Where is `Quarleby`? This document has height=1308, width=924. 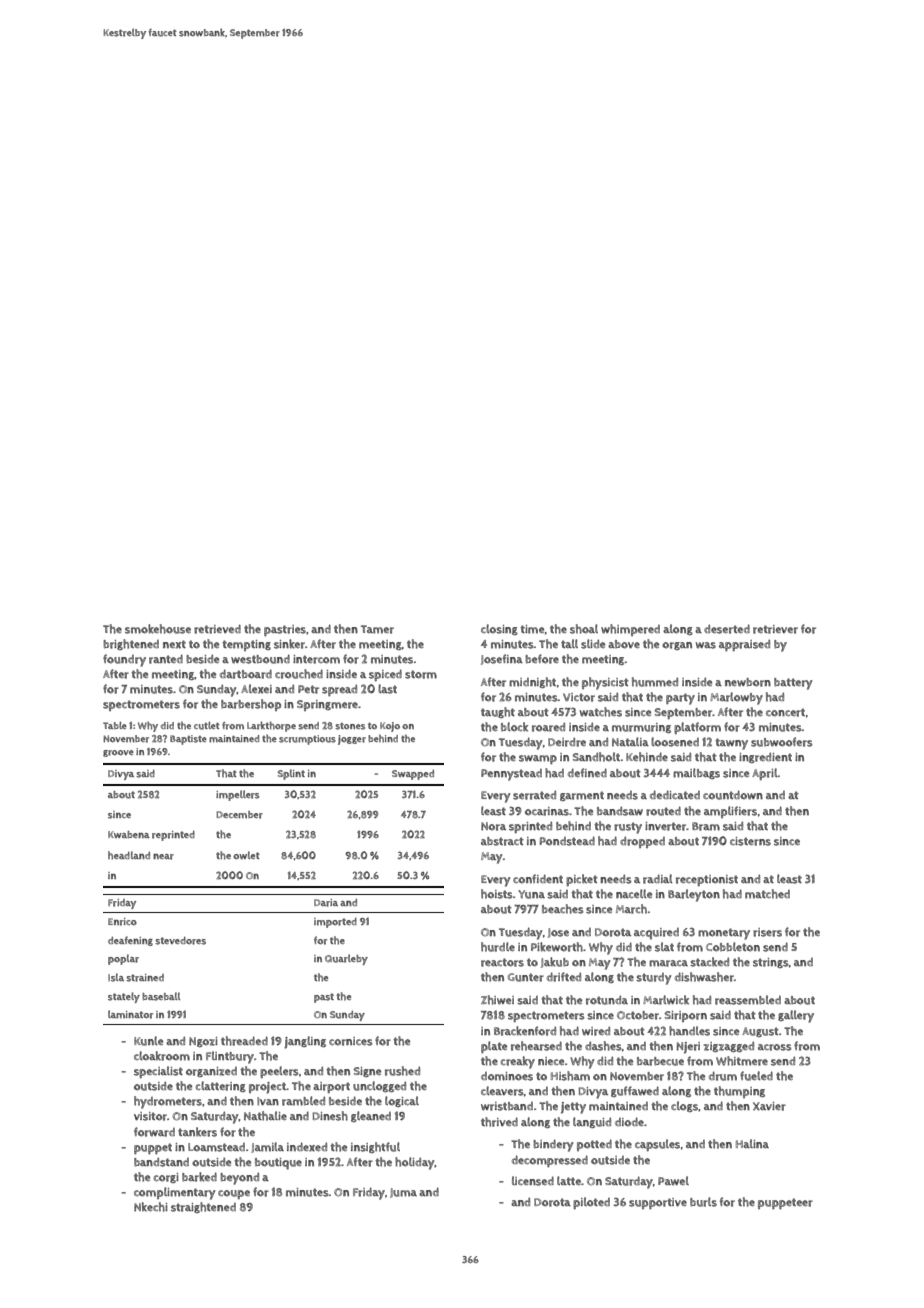 Quarleby is located at coordinates (346, 959).
